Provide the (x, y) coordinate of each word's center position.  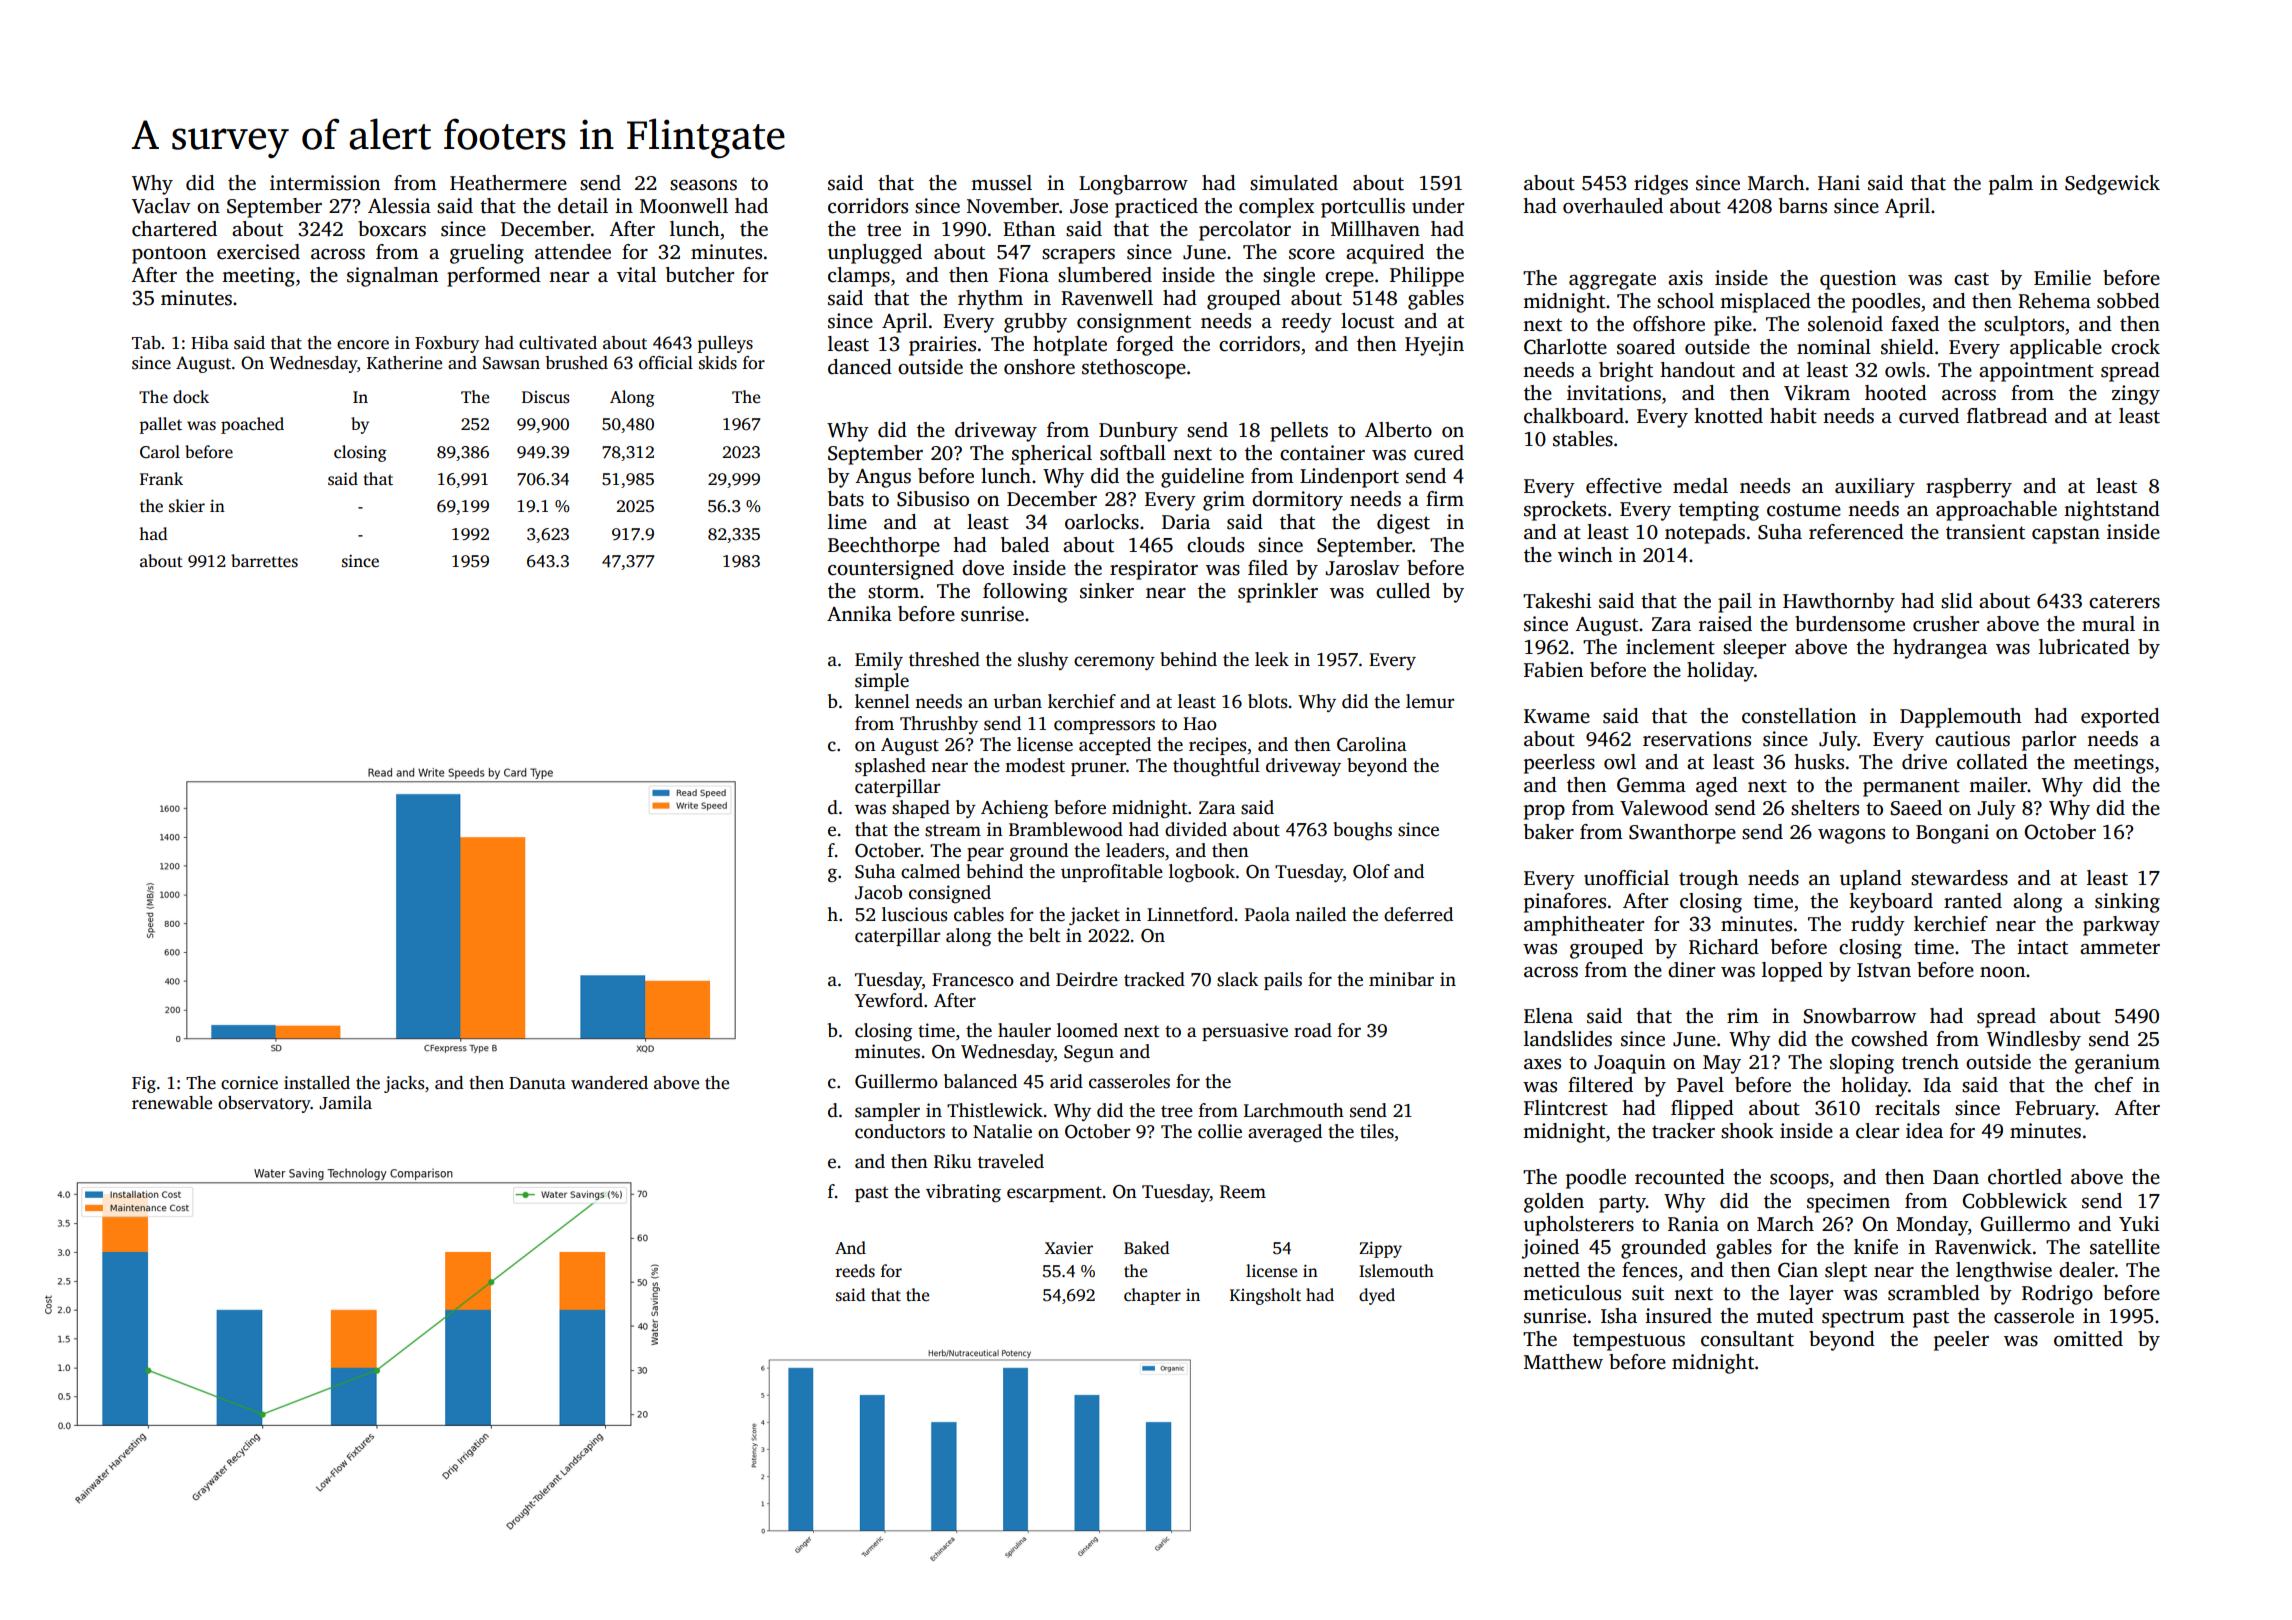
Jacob (878, 892)
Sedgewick (2112, 185)
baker (1549, 832)
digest (1403, 524)
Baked (1146, 1248)
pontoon (169, 255)
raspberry (1969, 488)
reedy (1307, 323)
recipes (1217, 746)
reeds (855, 1271)
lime (847, 522)
